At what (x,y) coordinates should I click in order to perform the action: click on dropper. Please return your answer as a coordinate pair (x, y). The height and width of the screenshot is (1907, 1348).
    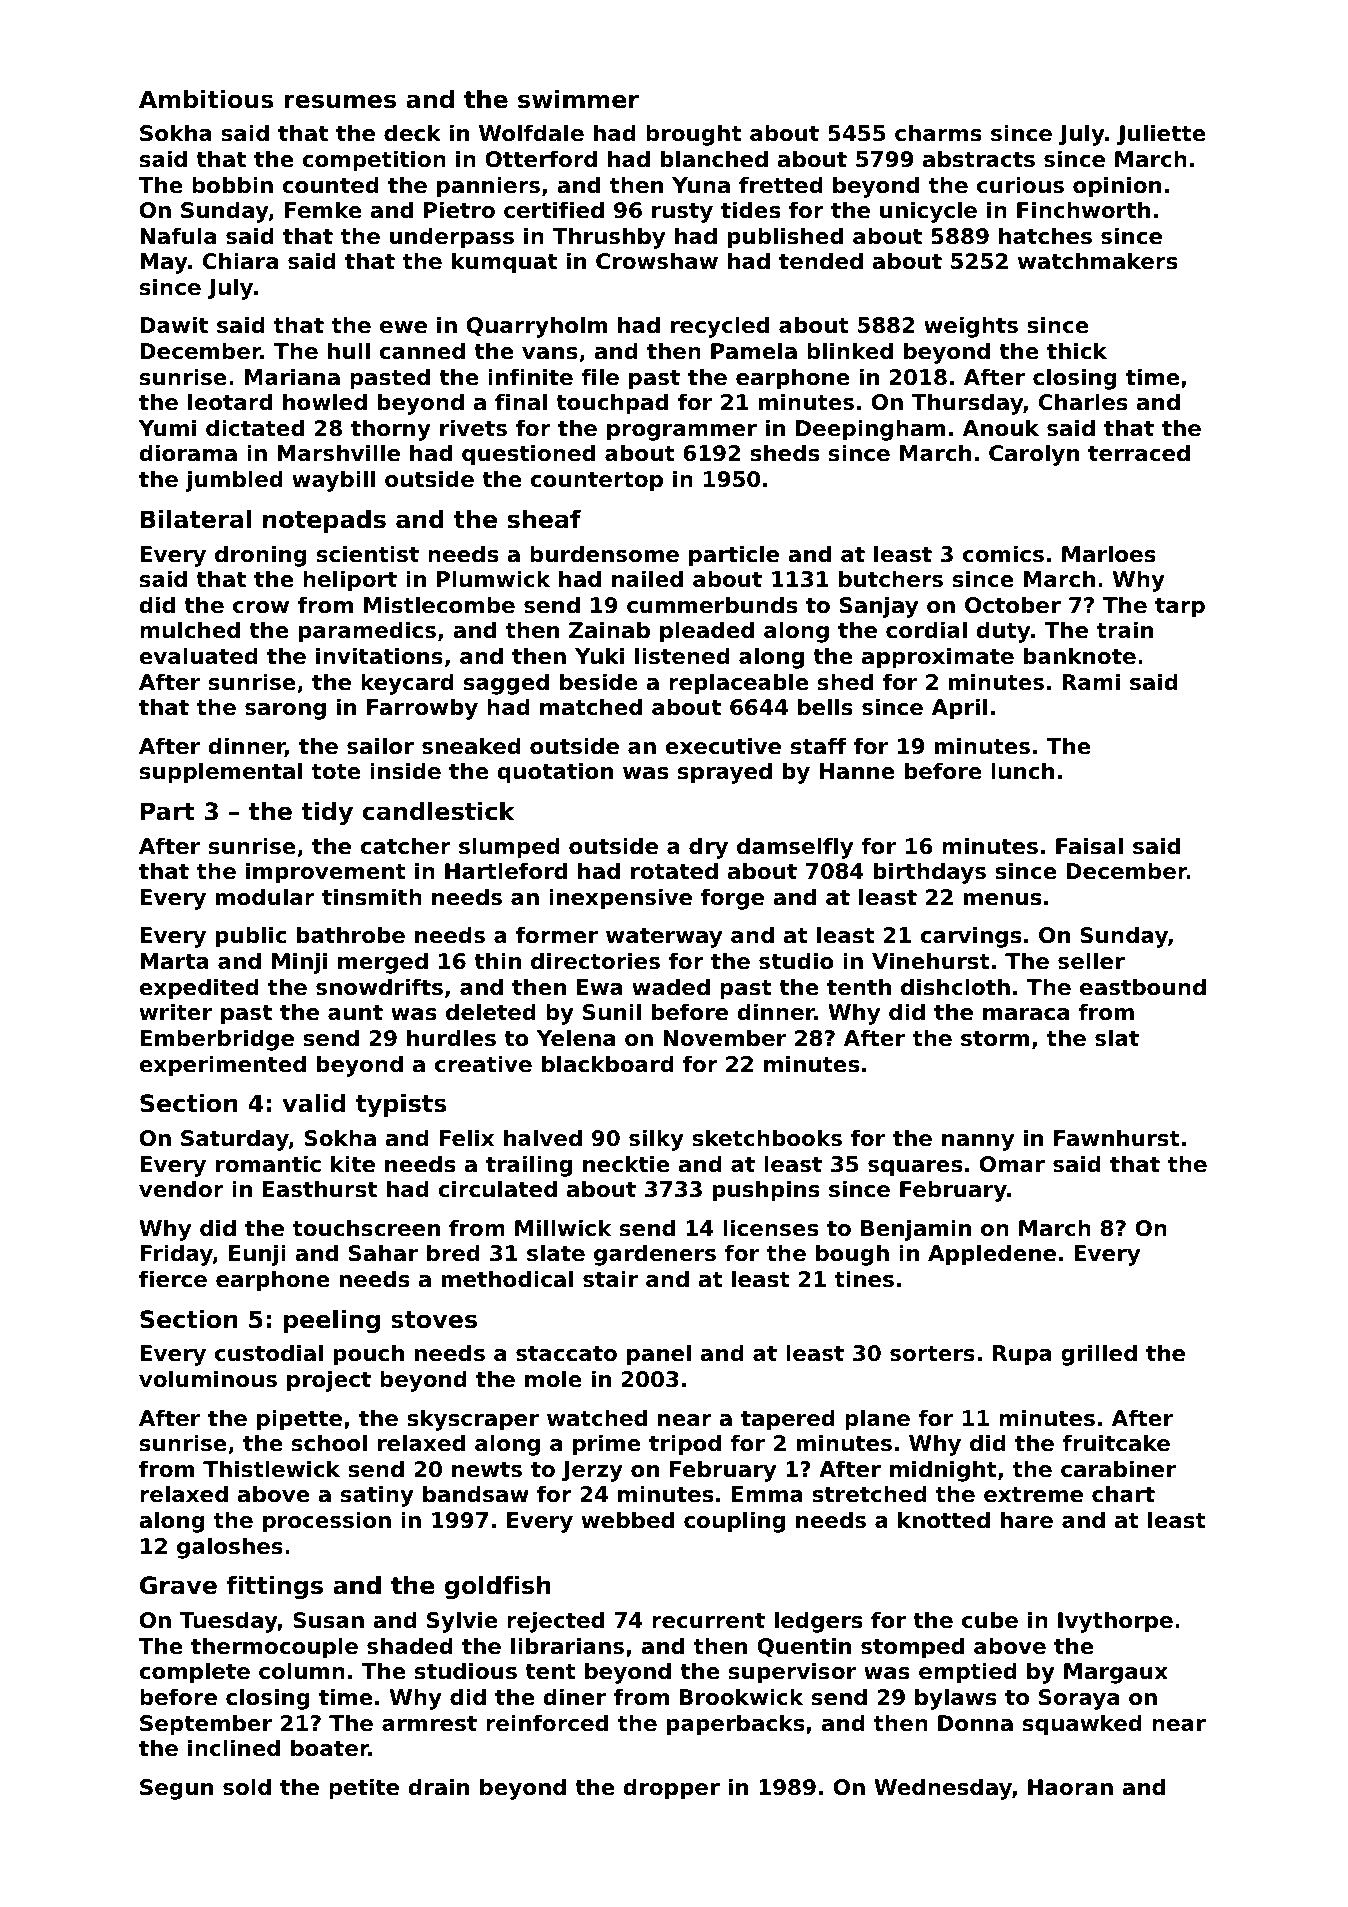
    Looking at the image, I should click on (671, 1789).
